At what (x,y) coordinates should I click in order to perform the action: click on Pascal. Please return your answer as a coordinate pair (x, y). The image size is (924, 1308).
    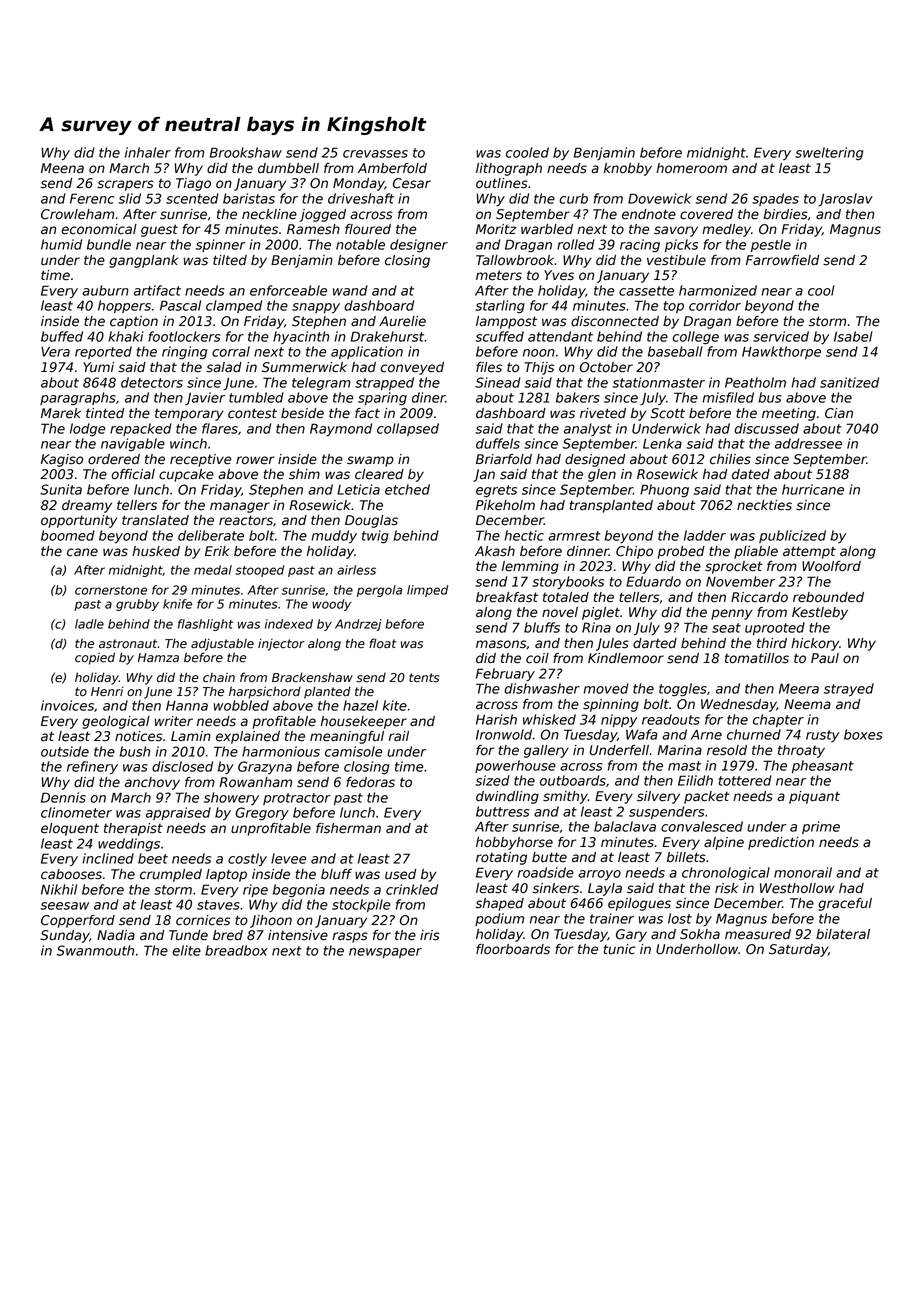
    Looking at the image, I should click on (180, 305).
